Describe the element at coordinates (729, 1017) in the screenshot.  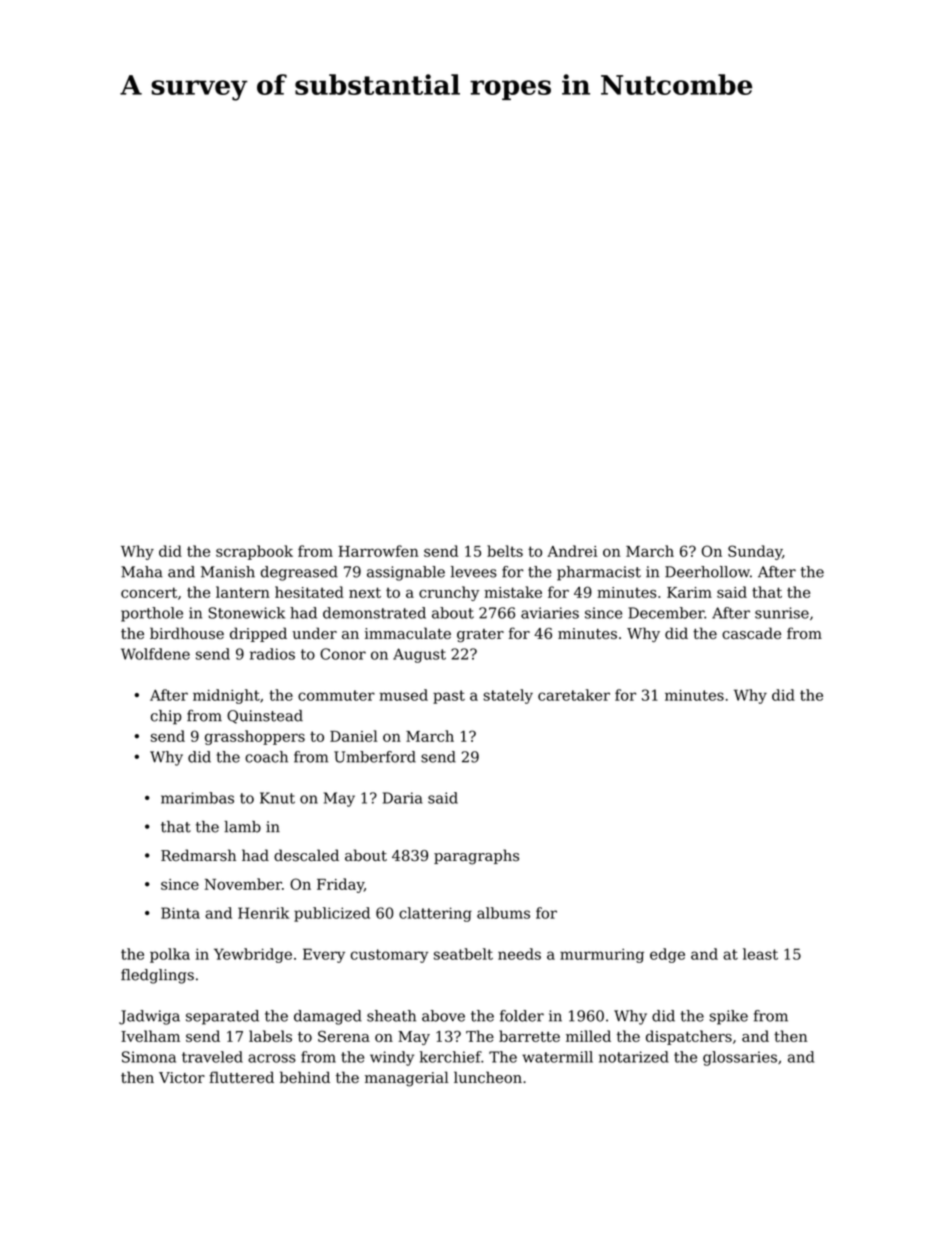
I see `spike` at that location.
